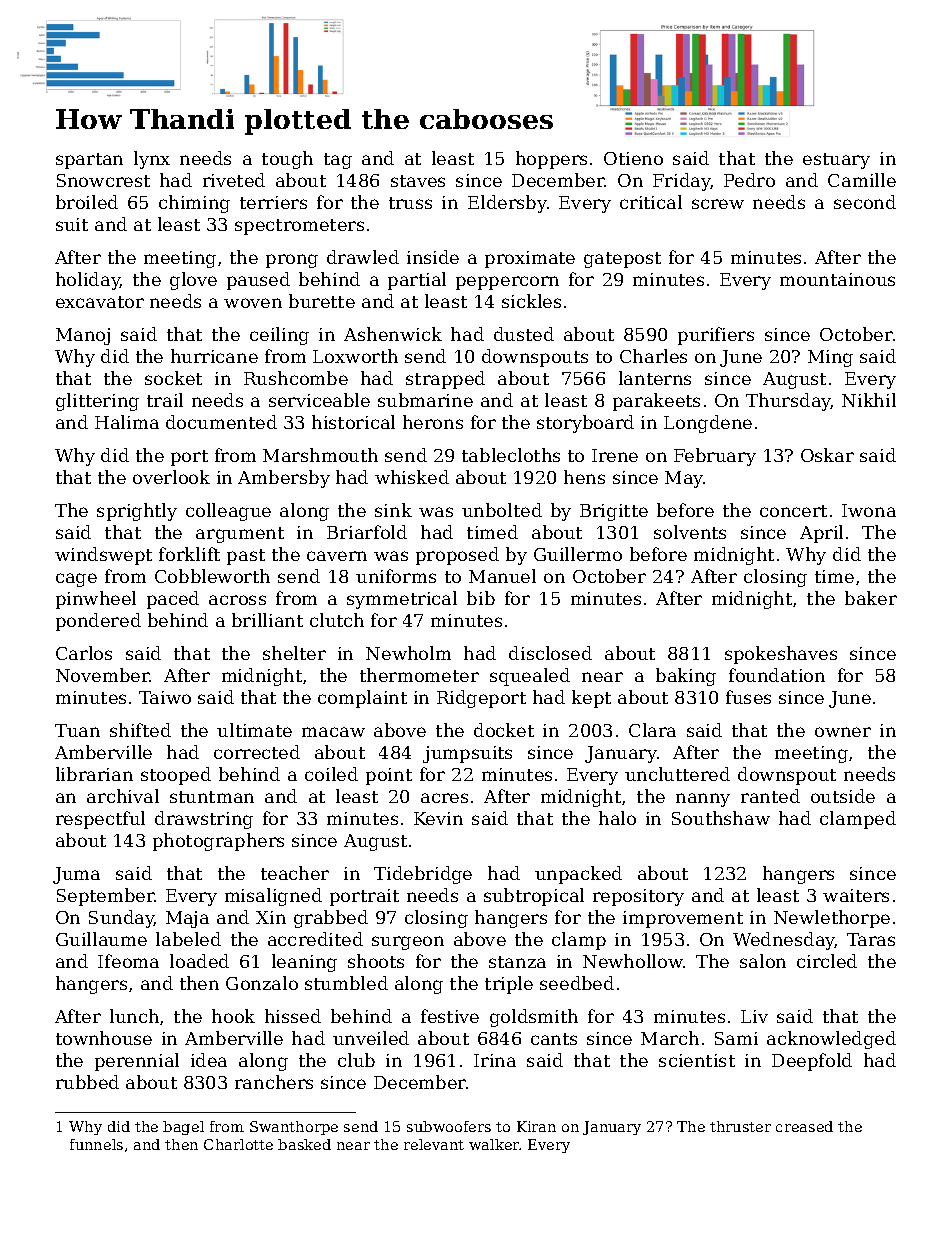  What do you see at coordinates (837, 279) in the screenshot?
I see `mountainous` at bounding box center [837, 279].
